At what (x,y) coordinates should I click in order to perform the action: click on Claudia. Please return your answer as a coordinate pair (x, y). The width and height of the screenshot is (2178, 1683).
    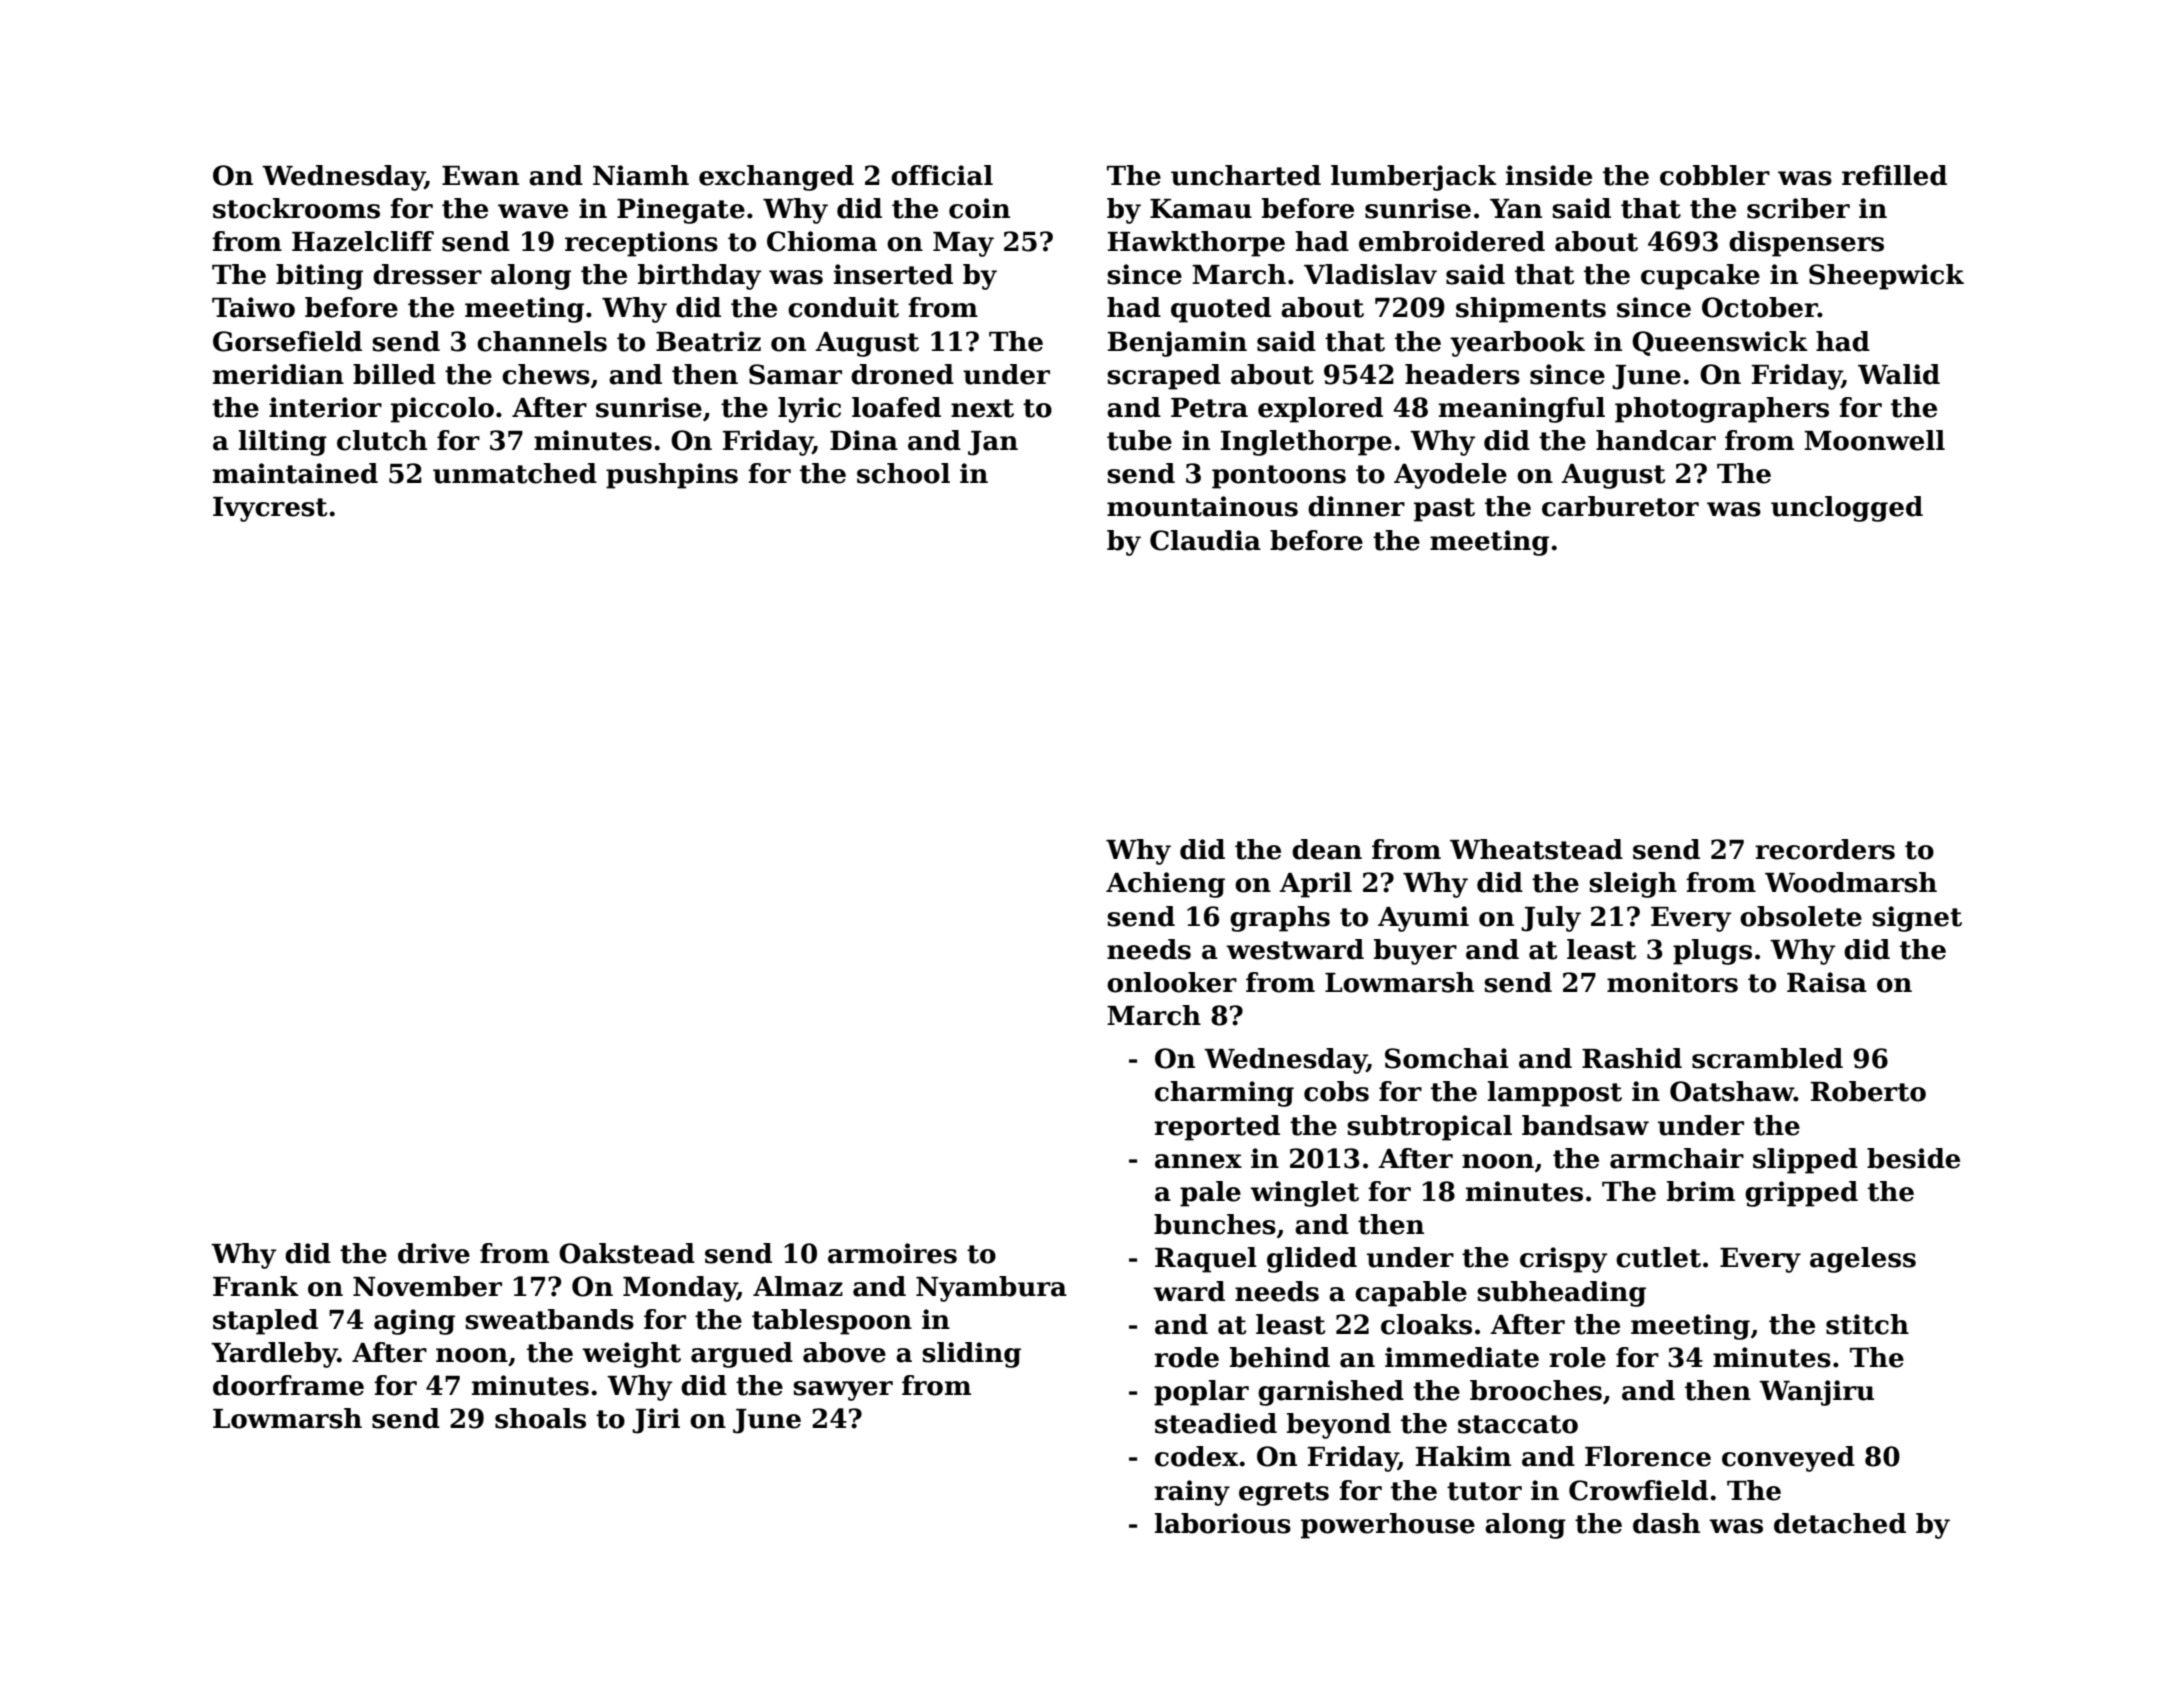
    Looking at the image, I should click on (1205, 540).
